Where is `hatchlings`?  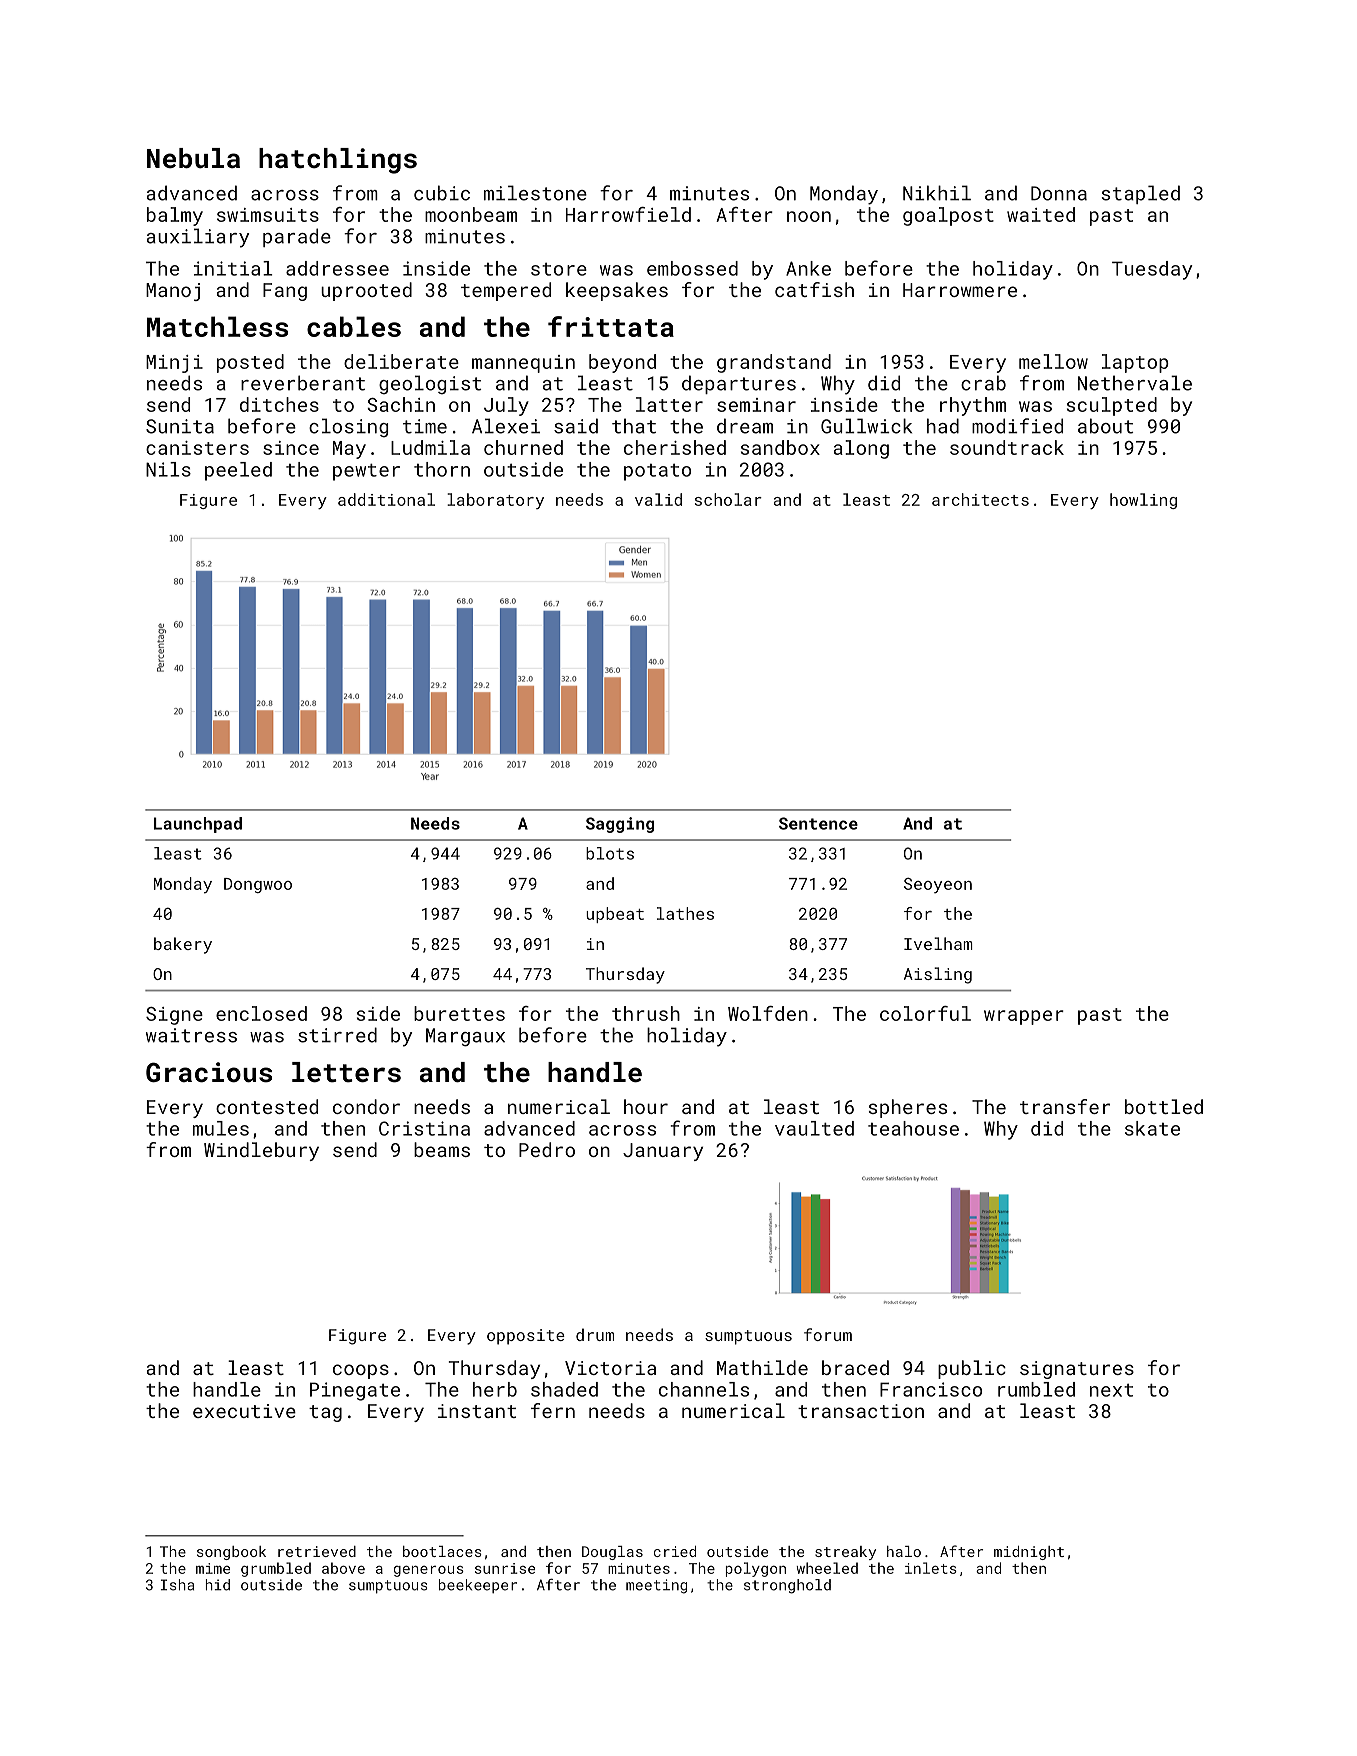
hatchlings is located at coordinates (338, 161).
